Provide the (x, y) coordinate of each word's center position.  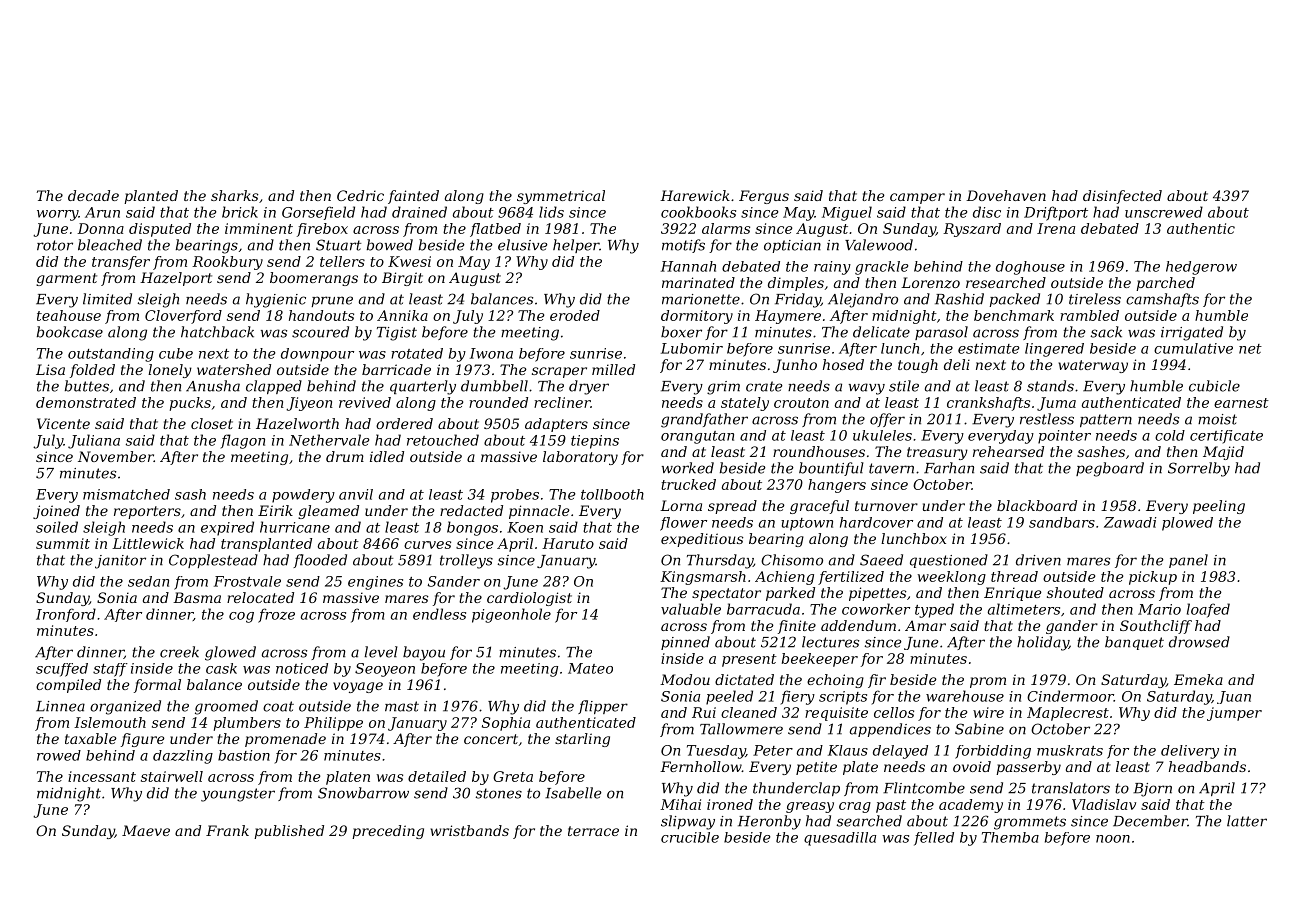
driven (1038, 560)
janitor (120, 562)
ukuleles (882, 435)
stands (1050, 386)
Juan (1234, 697)
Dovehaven (1006, 195)
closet (212, 423)
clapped (274, 387)
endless (439, 614)
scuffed (62, 670)
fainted (413, 197)
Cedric (360, 195)
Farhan (949, 468)
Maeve (146, 830)
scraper (559, 372)
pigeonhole (511, 615)
